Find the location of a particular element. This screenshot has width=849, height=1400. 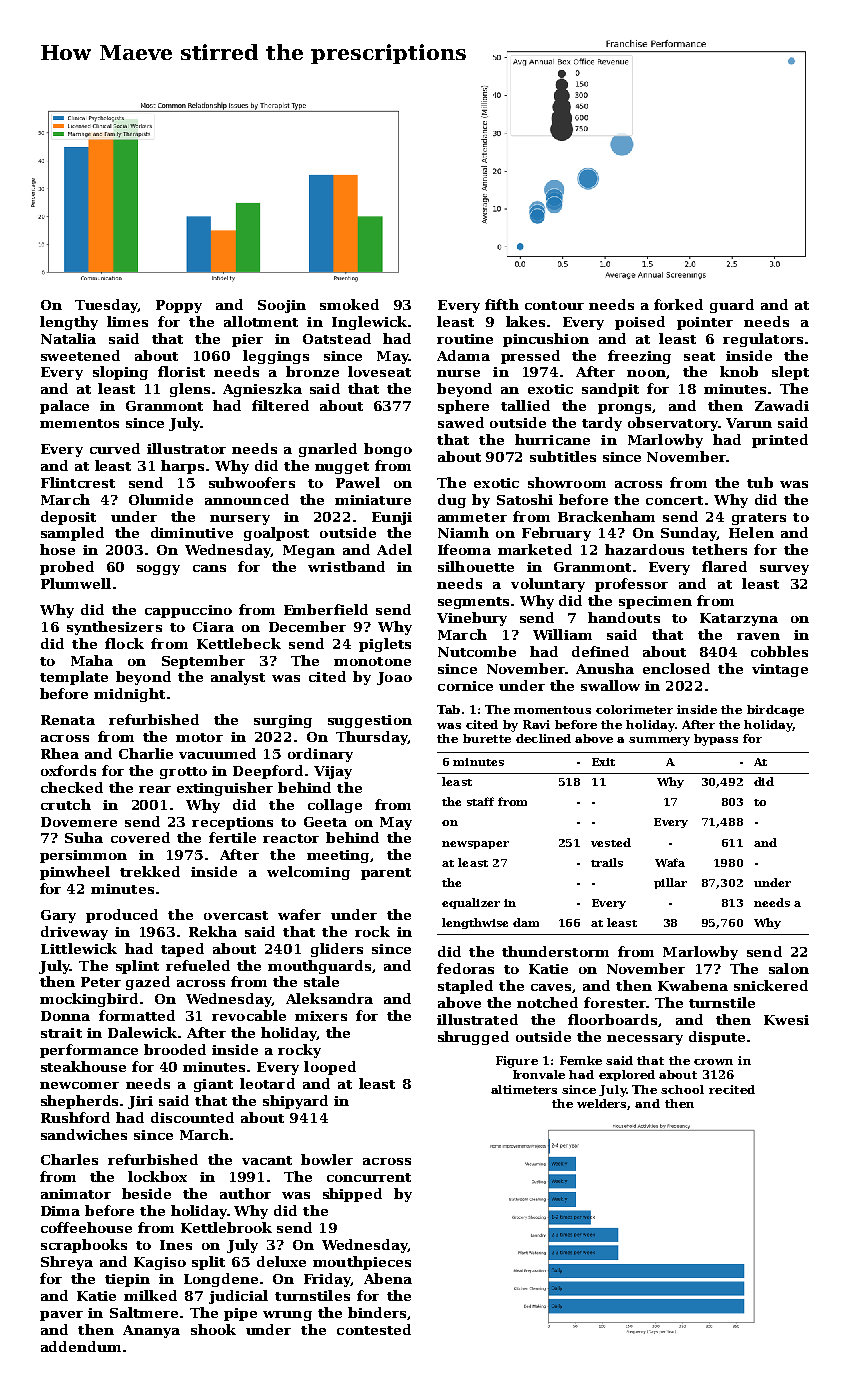

professor is located at coordinates (631, 585).
